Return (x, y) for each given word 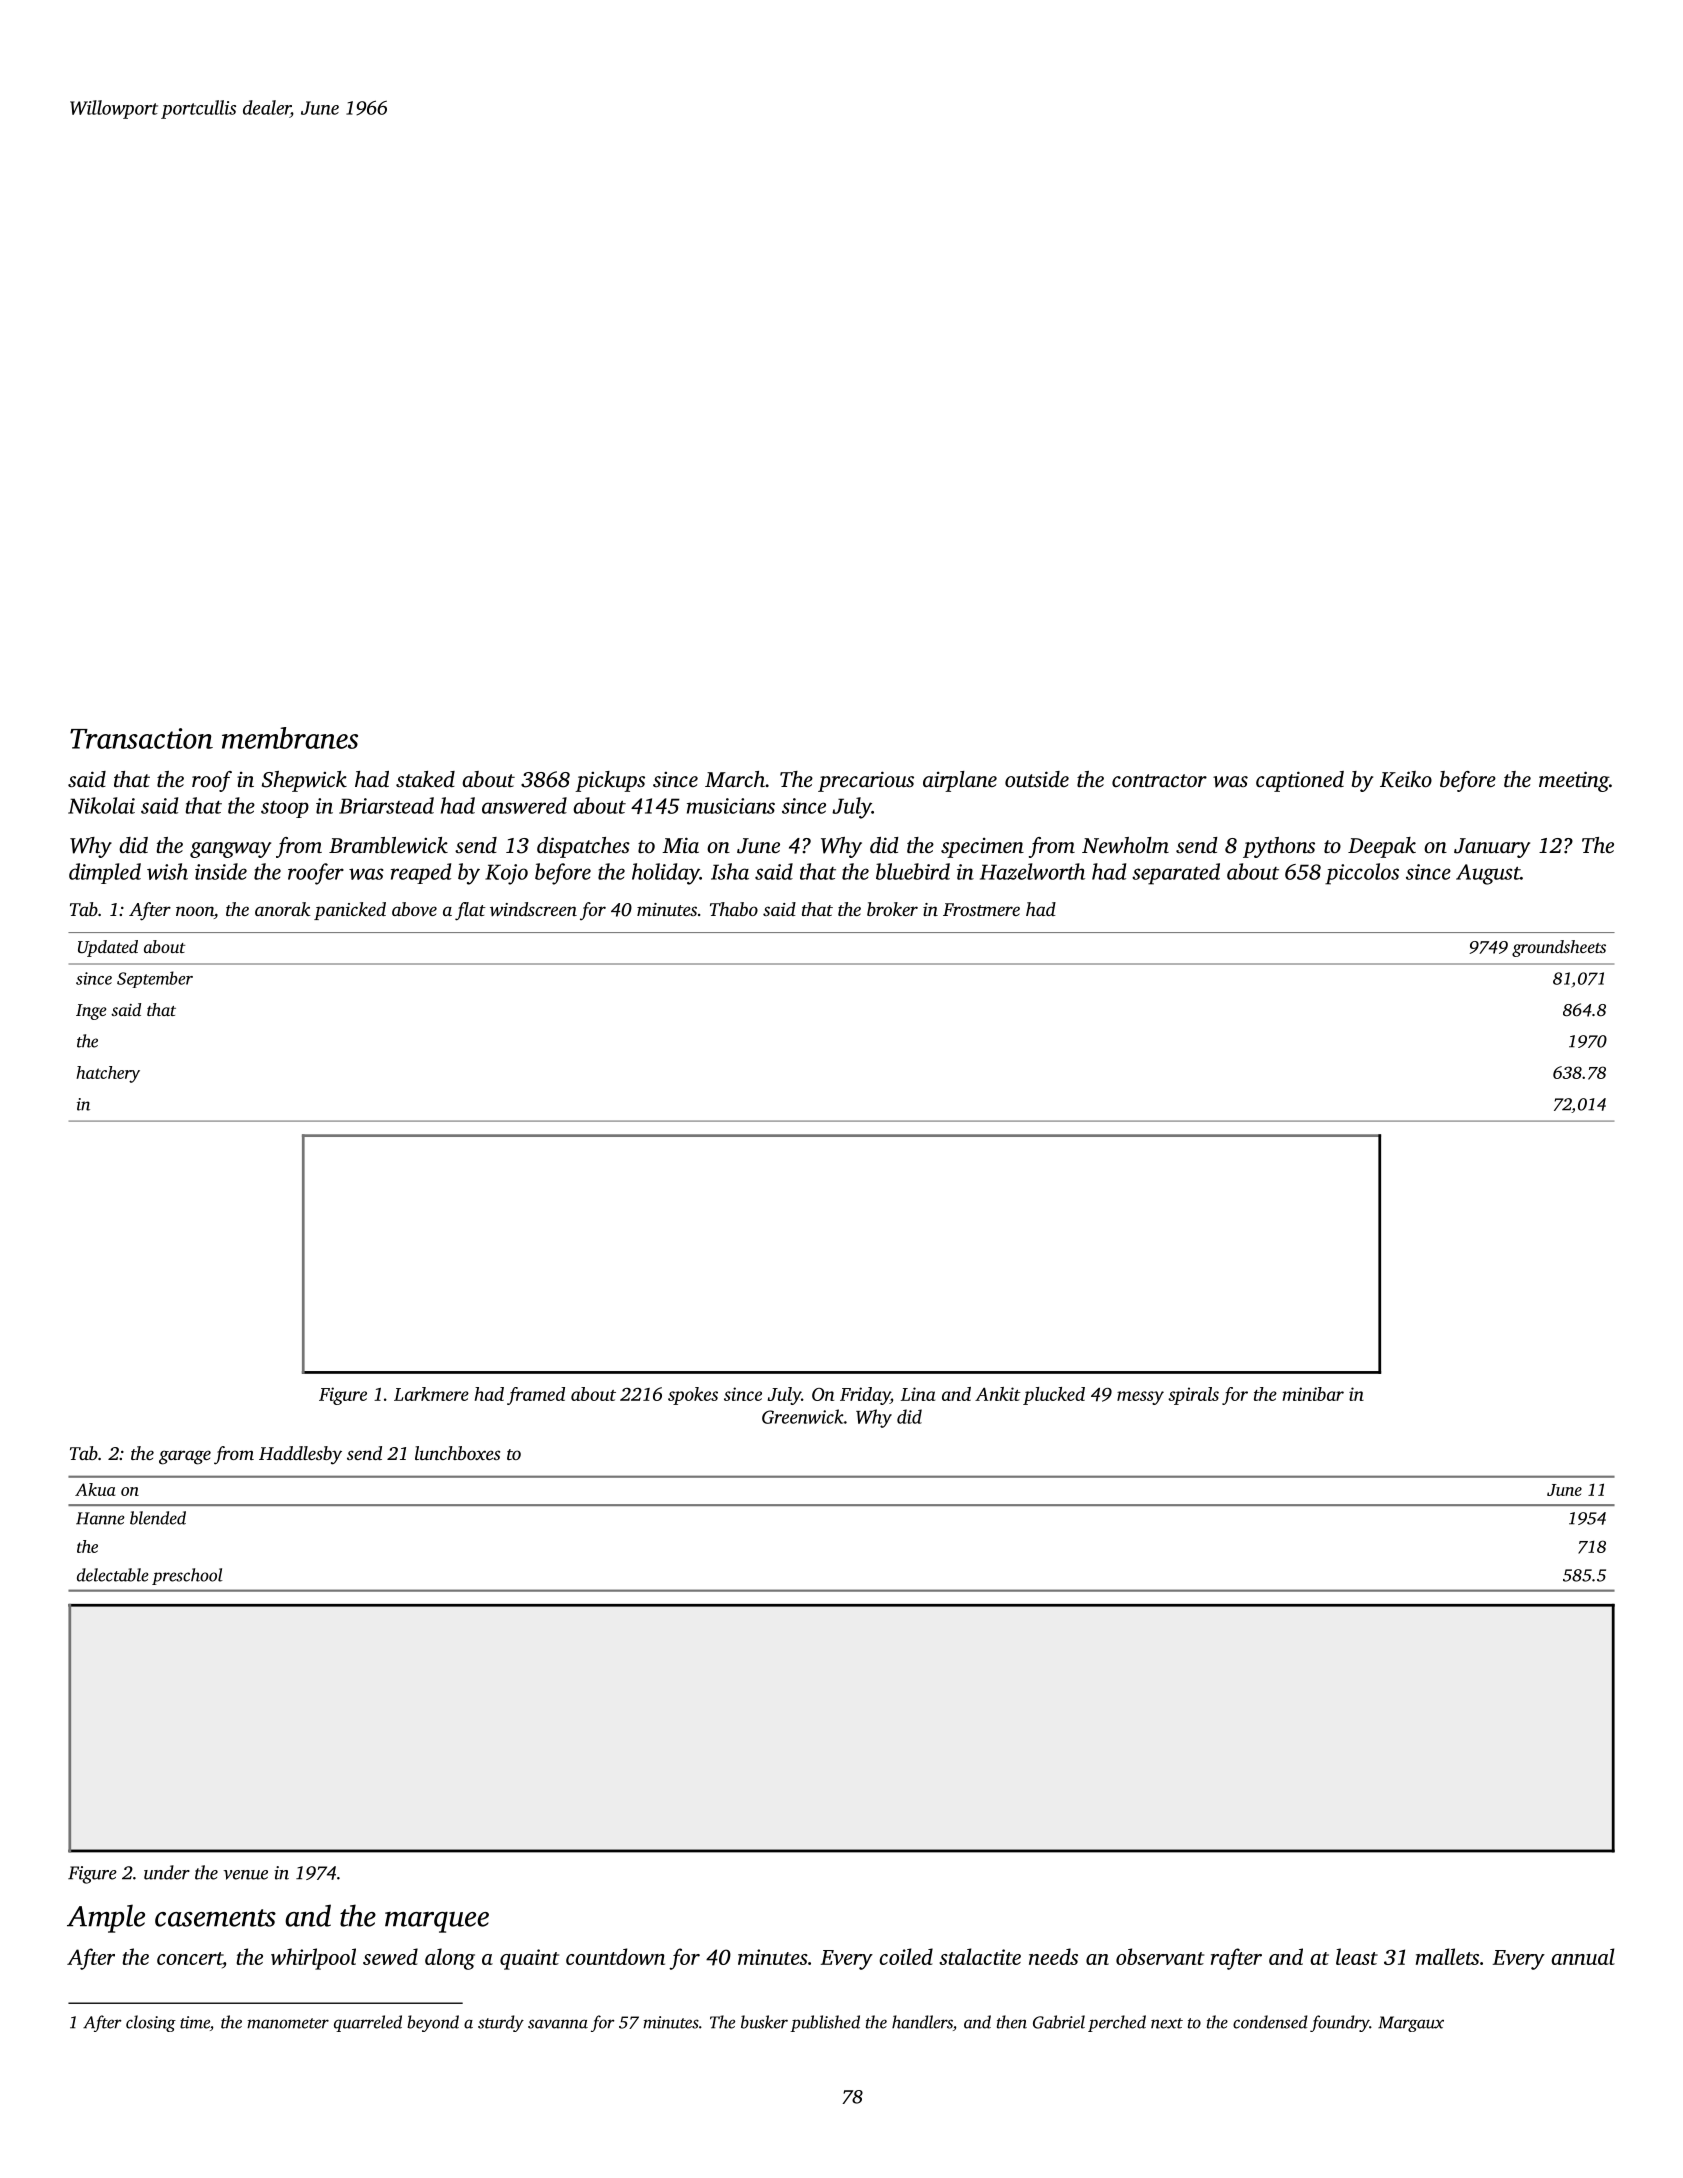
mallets (1447, 1956)
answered (524, 805)
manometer (288, 2023)
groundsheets (1559, 948)
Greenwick (803, 1416)
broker (892, 909)
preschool (187, 1576)
